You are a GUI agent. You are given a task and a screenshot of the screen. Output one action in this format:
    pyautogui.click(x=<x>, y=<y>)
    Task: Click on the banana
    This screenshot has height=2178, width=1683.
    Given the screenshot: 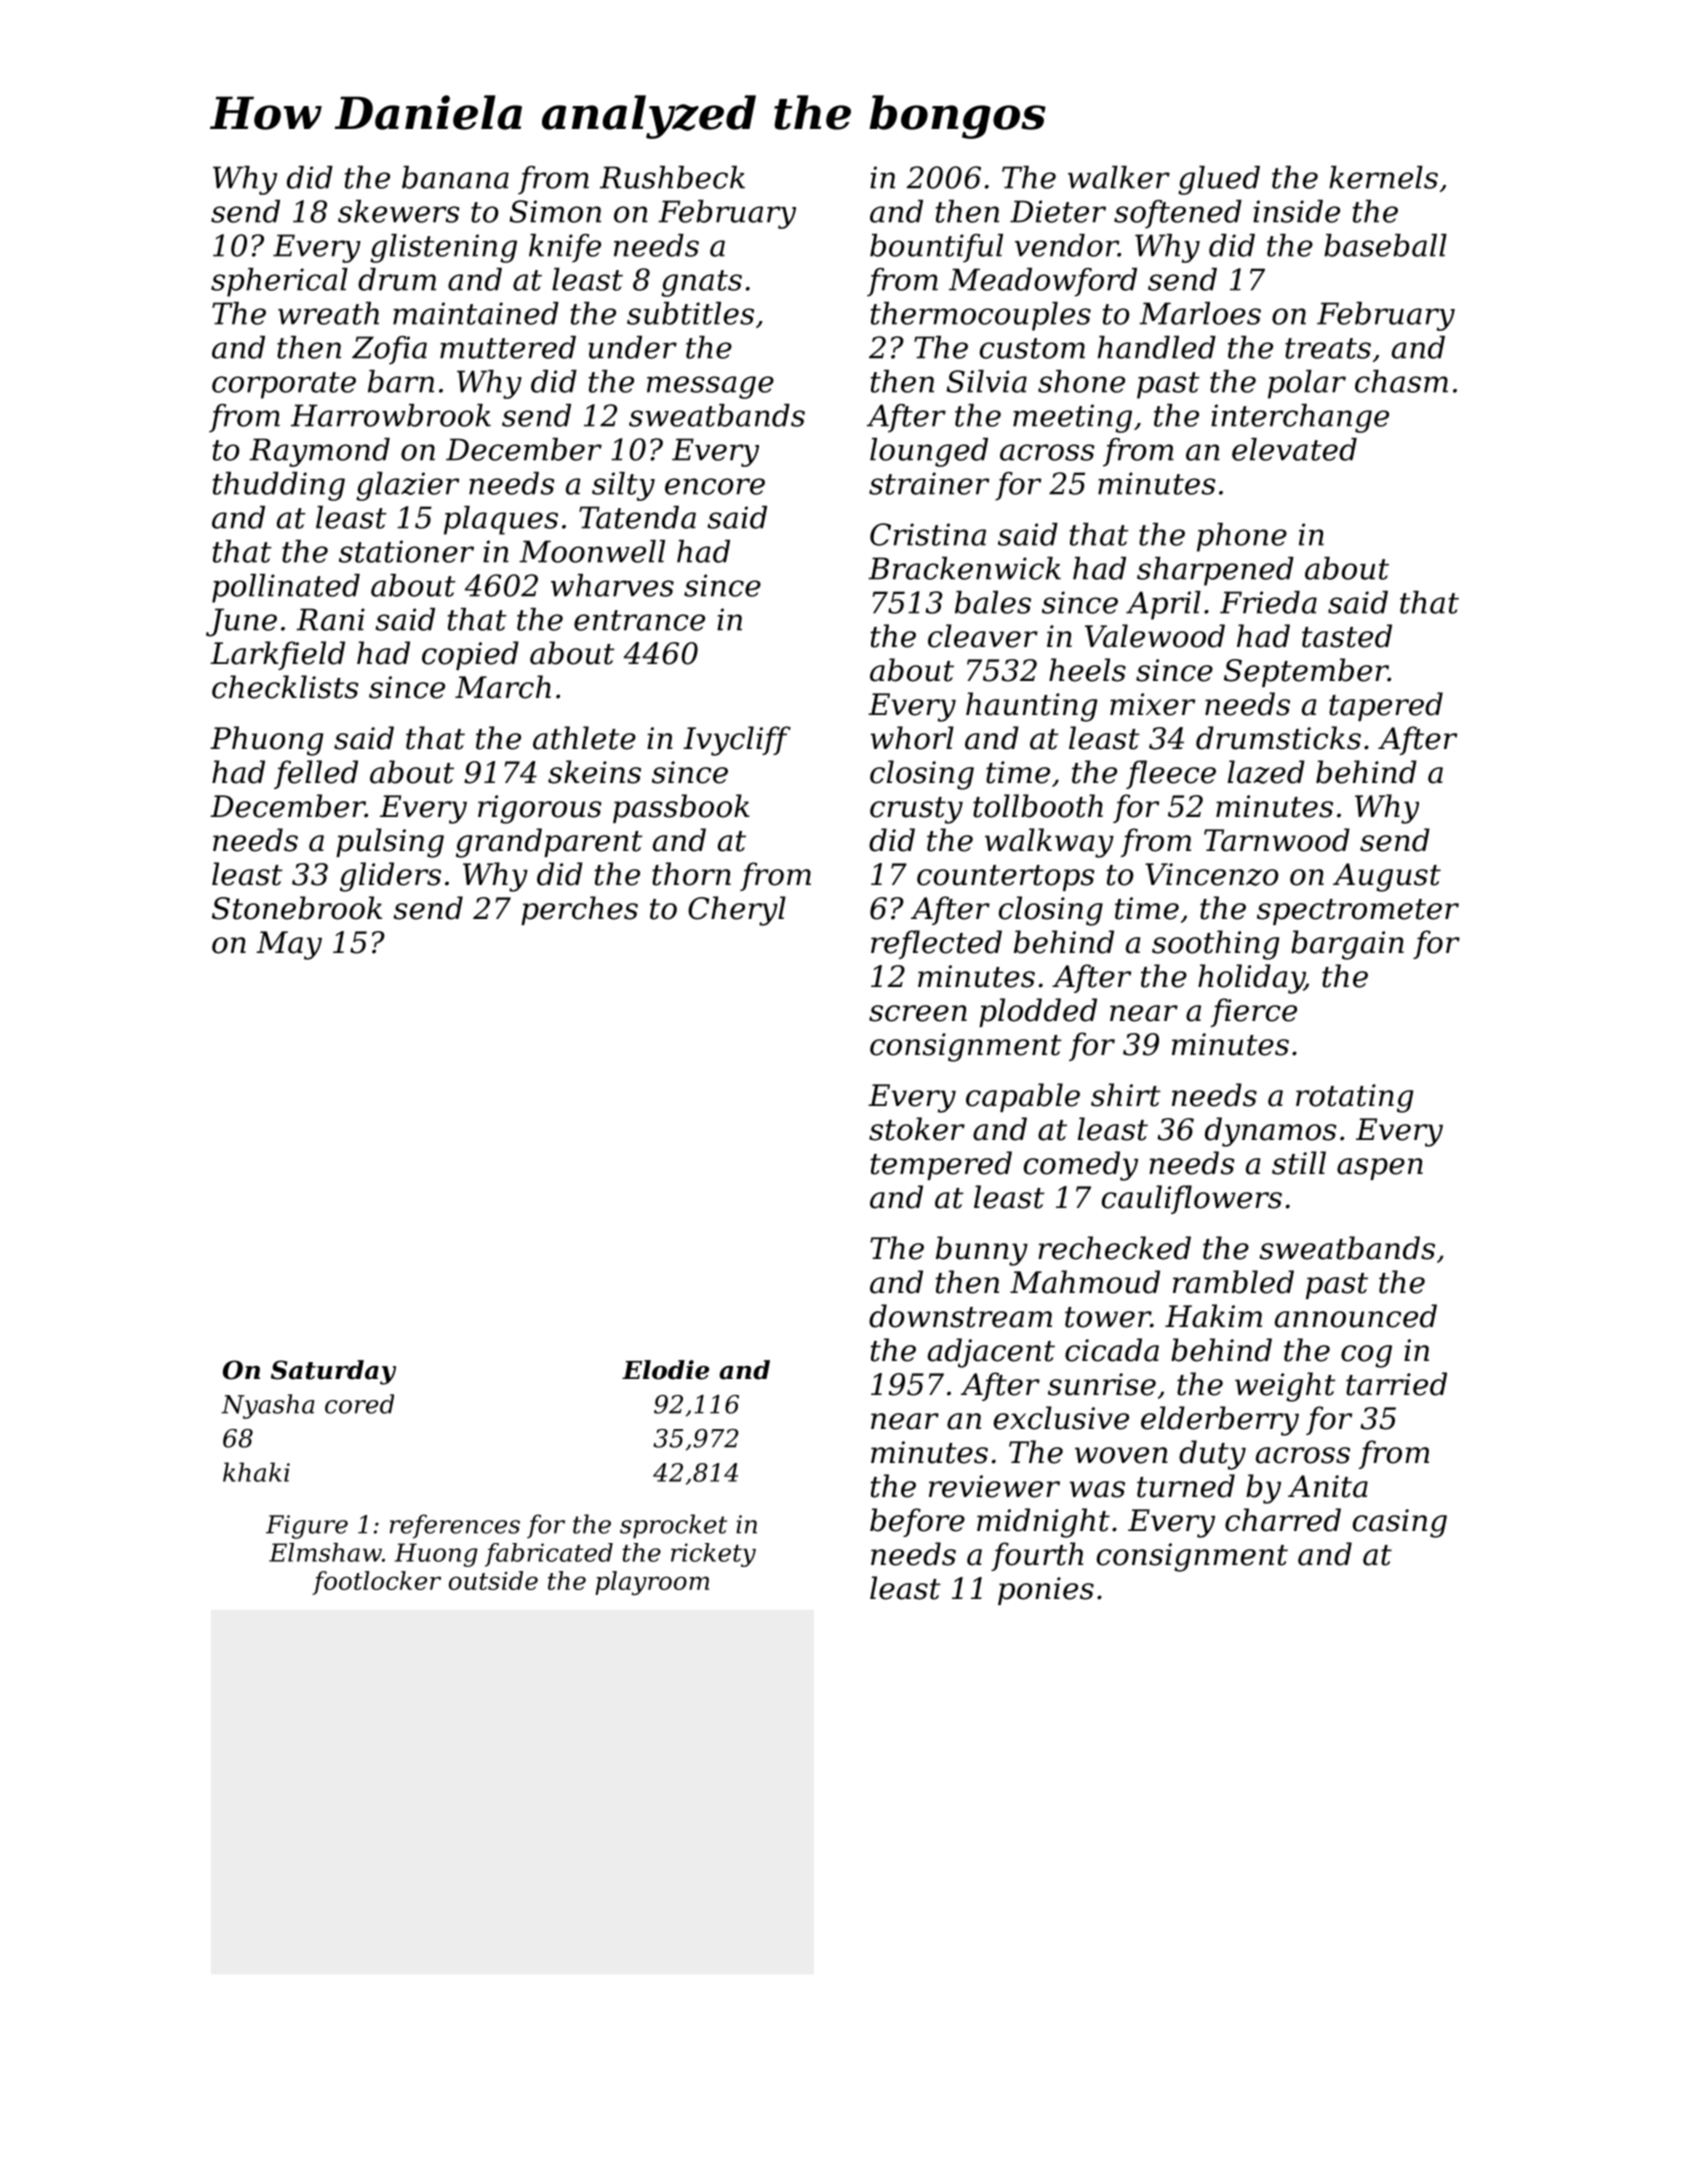 What is the action you would take?
    pyautogui.click(x=455, y=177)
